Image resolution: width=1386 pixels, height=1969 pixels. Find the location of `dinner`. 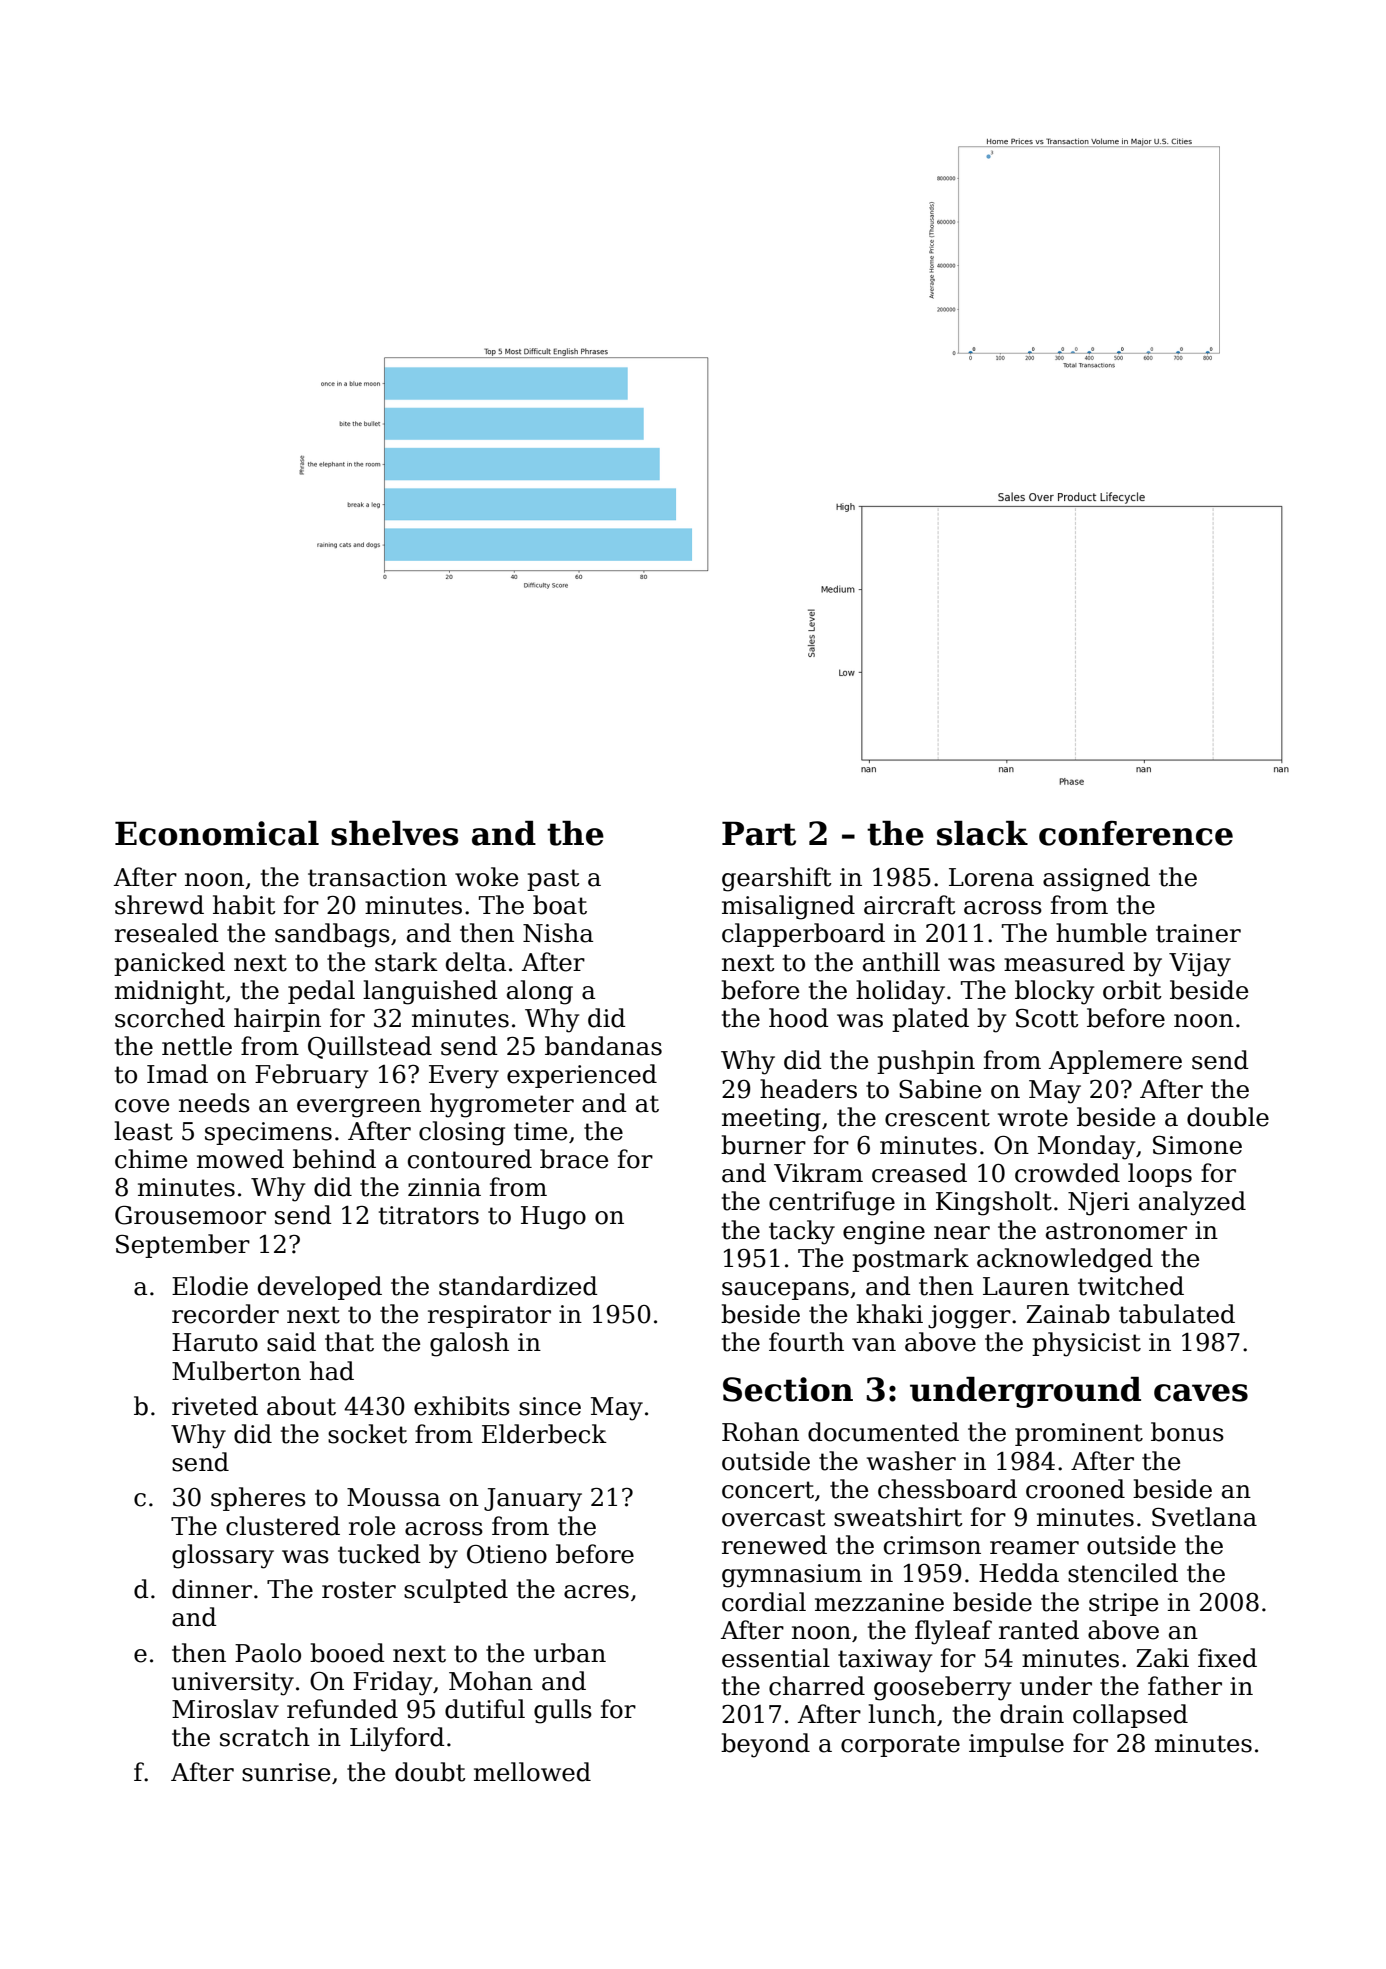

dinner is located at coordinates (212, 1589).
